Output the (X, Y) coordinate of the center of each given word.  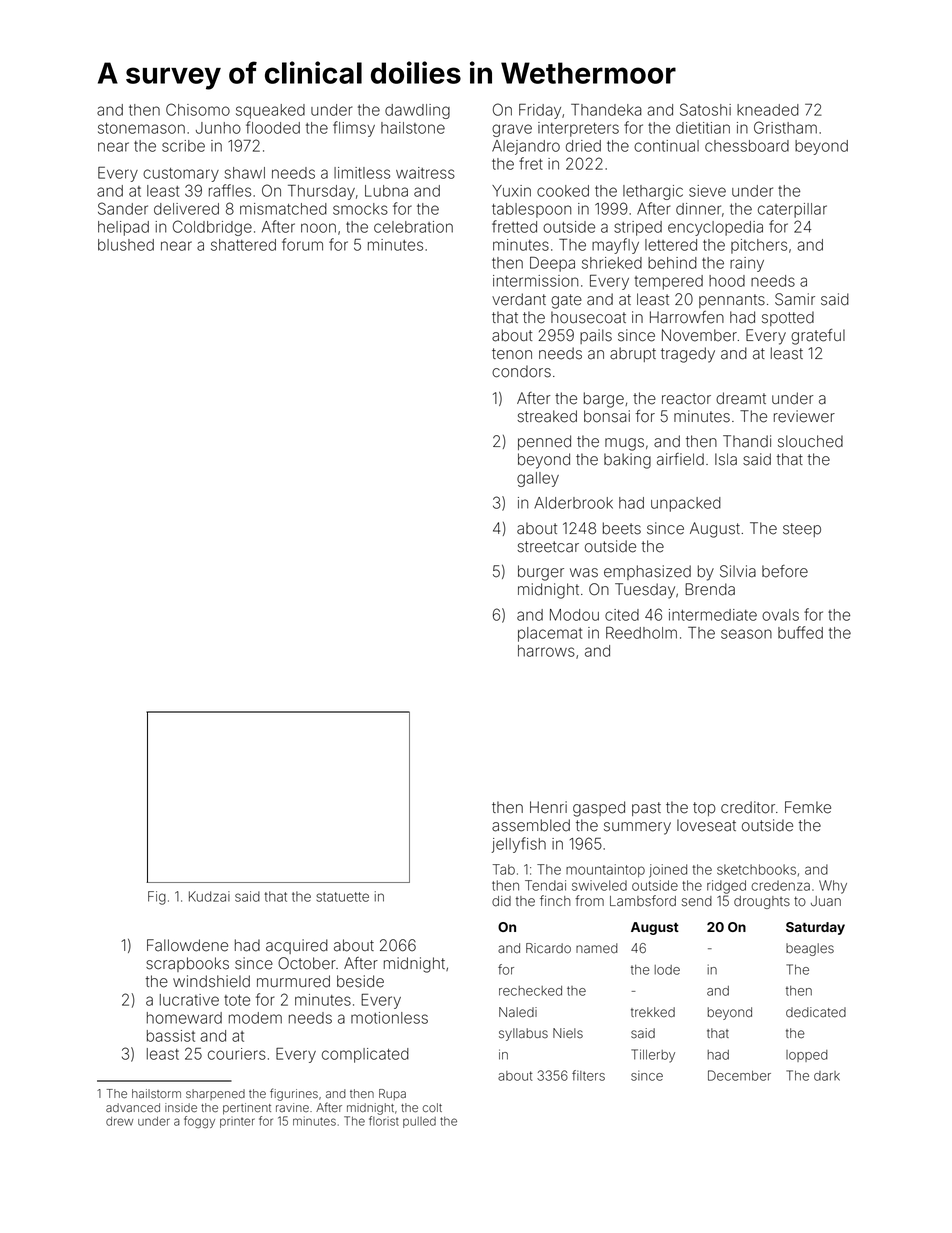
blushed (126, 245)
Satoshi (705, 109)
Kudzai (209, 896)
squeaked (270, 111)
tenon (512, 354)
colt (432, 1107)
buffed (800, 632)
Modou (574, 615)
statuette (342, 897)
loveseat (706, 825)
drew (119, 1121)
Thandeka (606, 110)
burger (541, 573)
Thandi (747, 441)
